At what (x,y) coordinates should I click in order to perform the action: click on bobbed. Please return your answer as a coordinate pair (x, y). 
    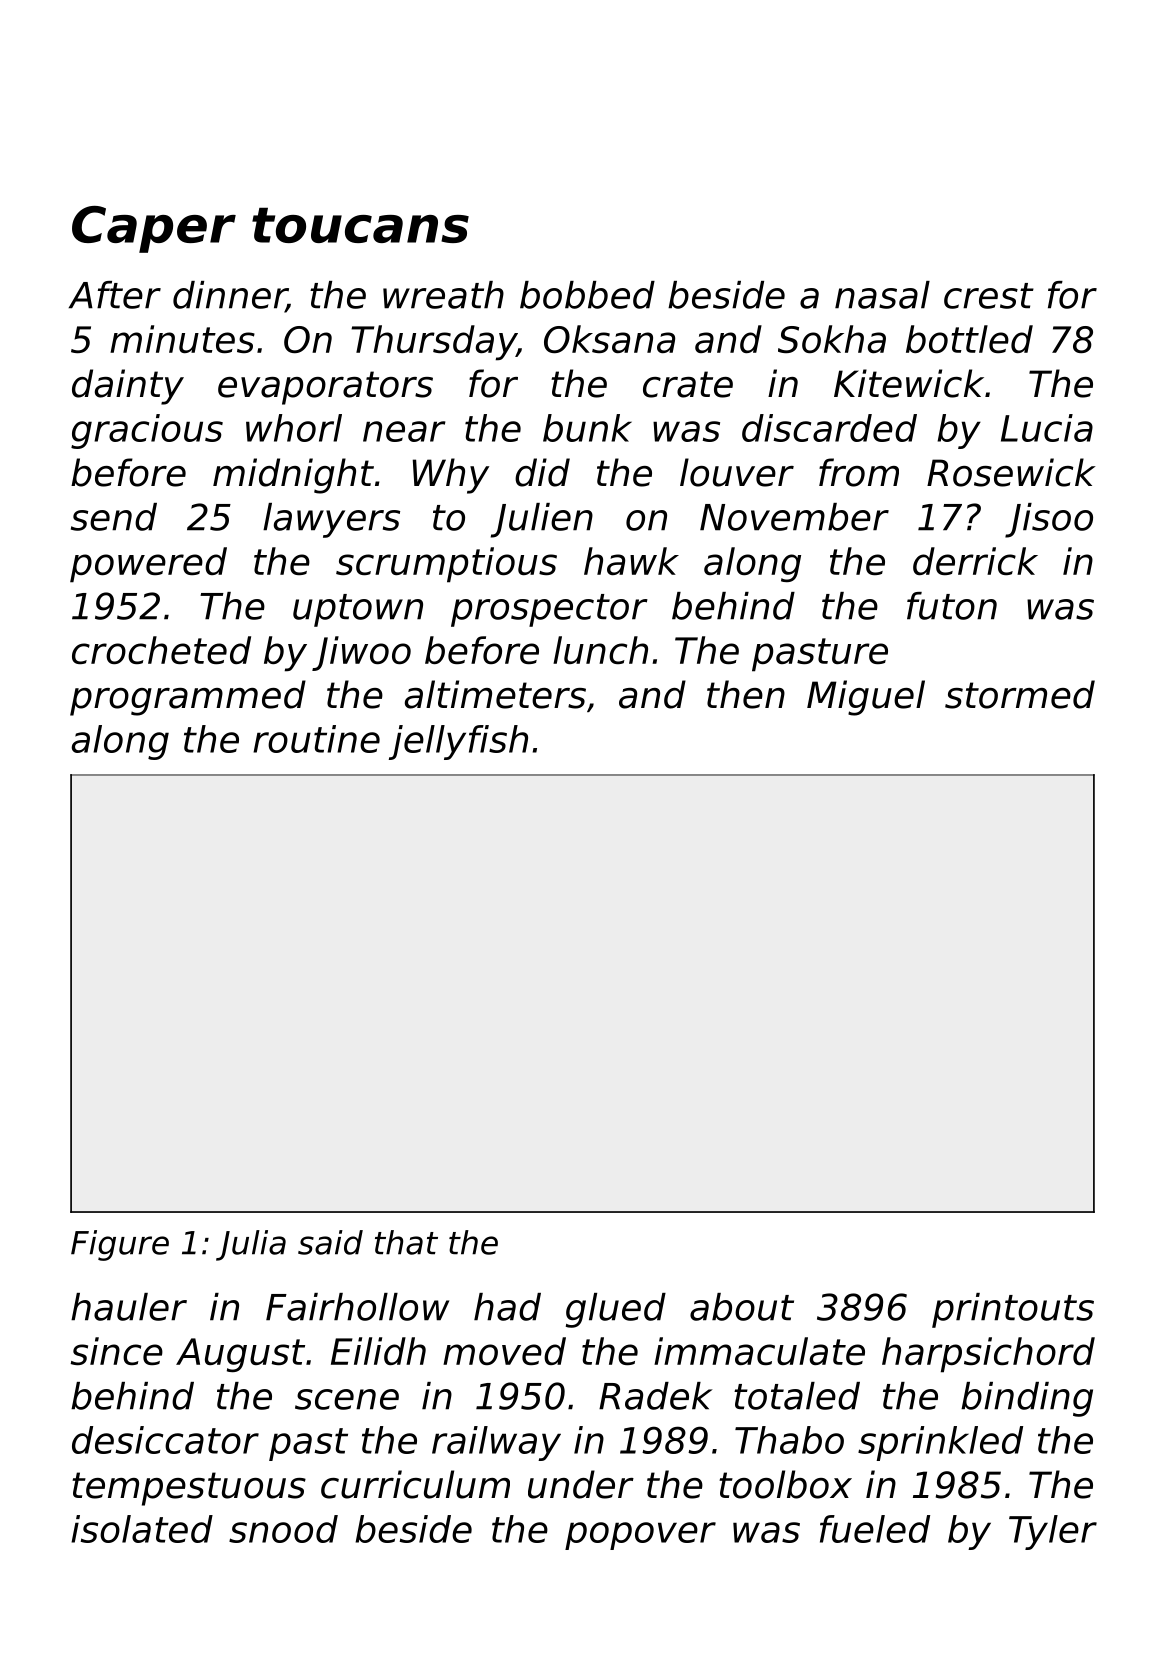
    Looking at the image, I should click on (587, 295).
